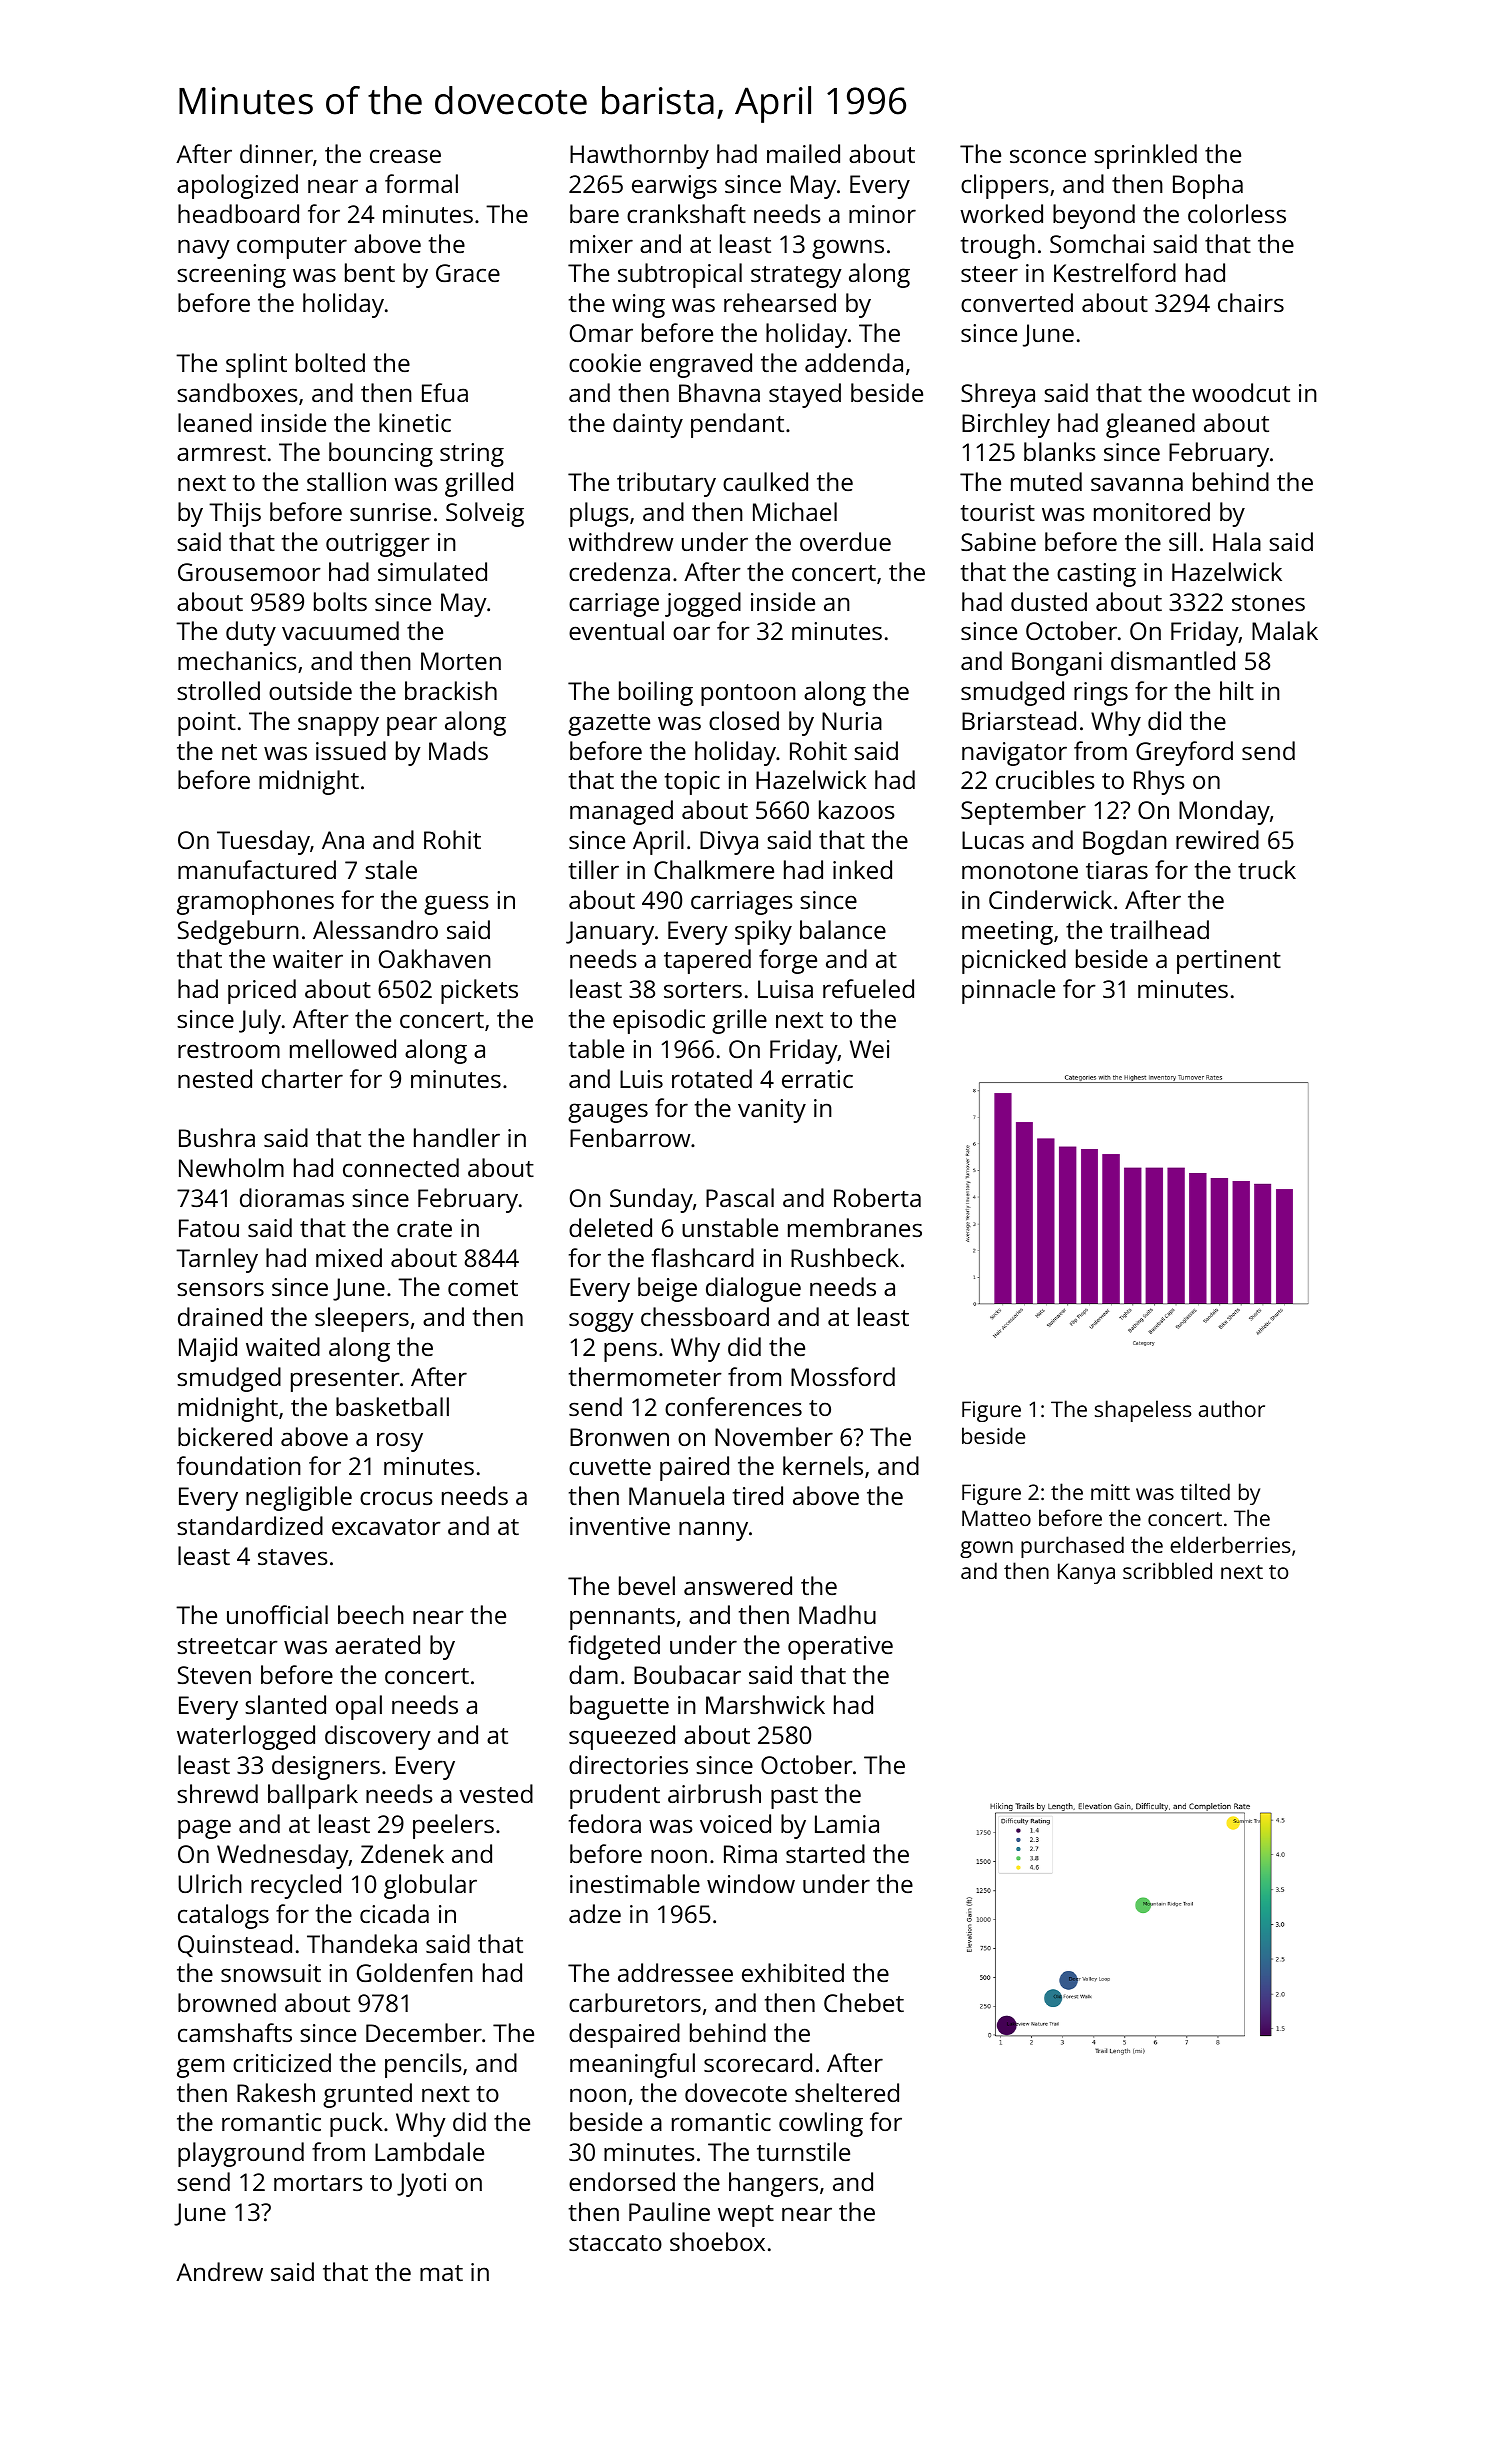 This page has height=2464, width=1496. What do you see at coordinates (401, 1167) in the page?
I see `connected` at bounding box center [401, 1167].
